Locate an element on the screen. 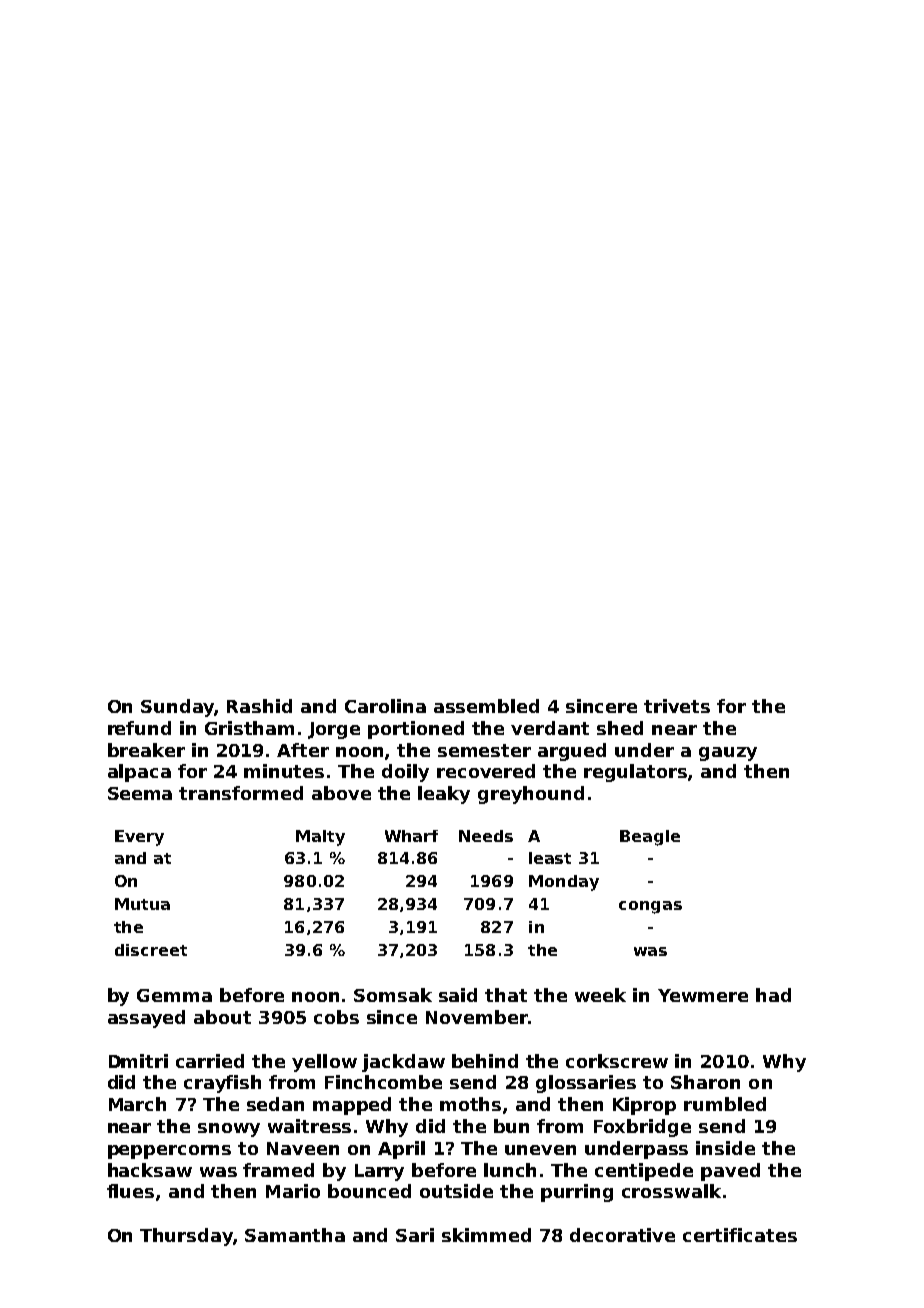 This screenshot has width=924, height=1308. refund is located at coordinates (139, 728).
